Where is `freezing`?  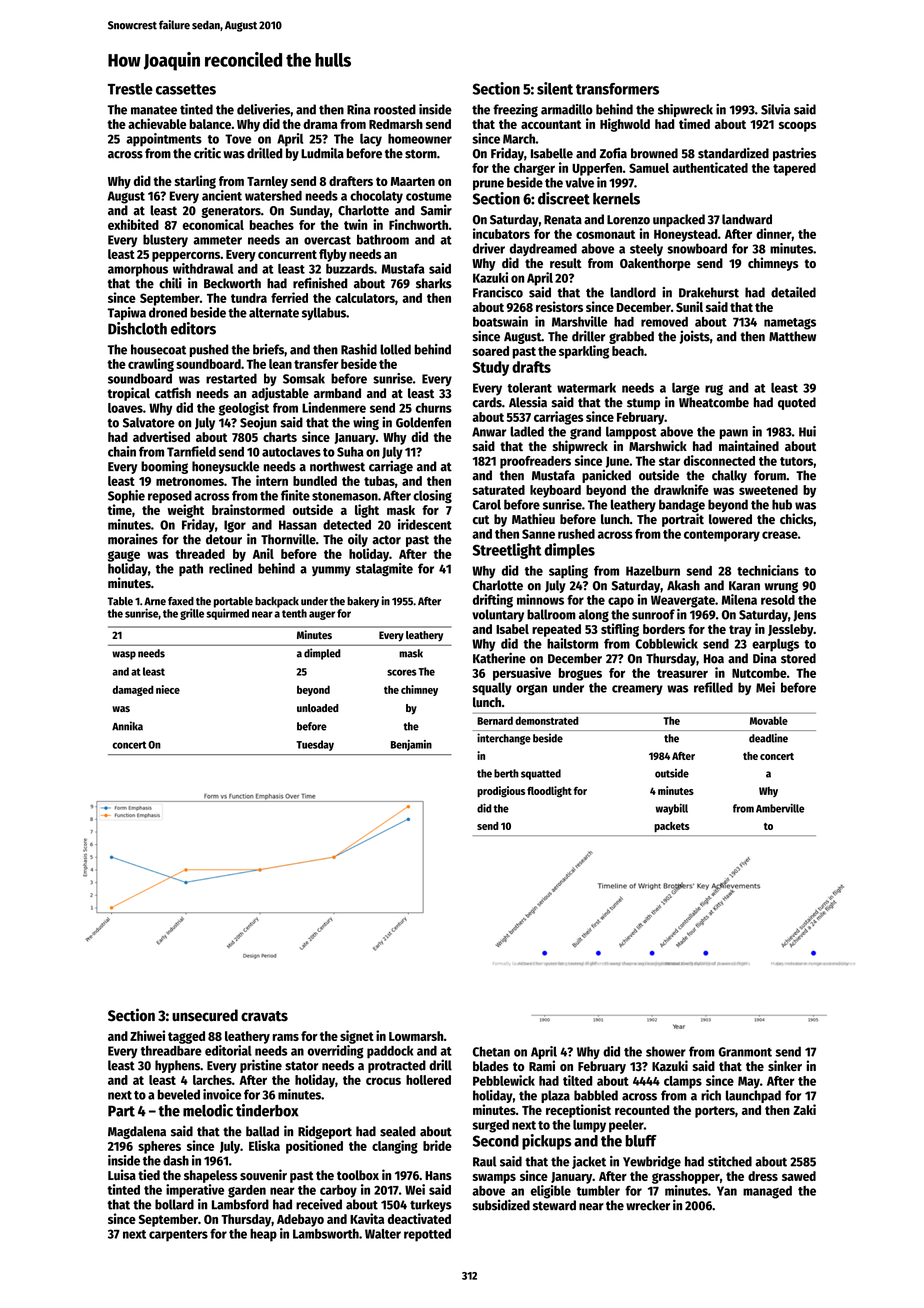
freezing is located at coordinates (515, 110).
